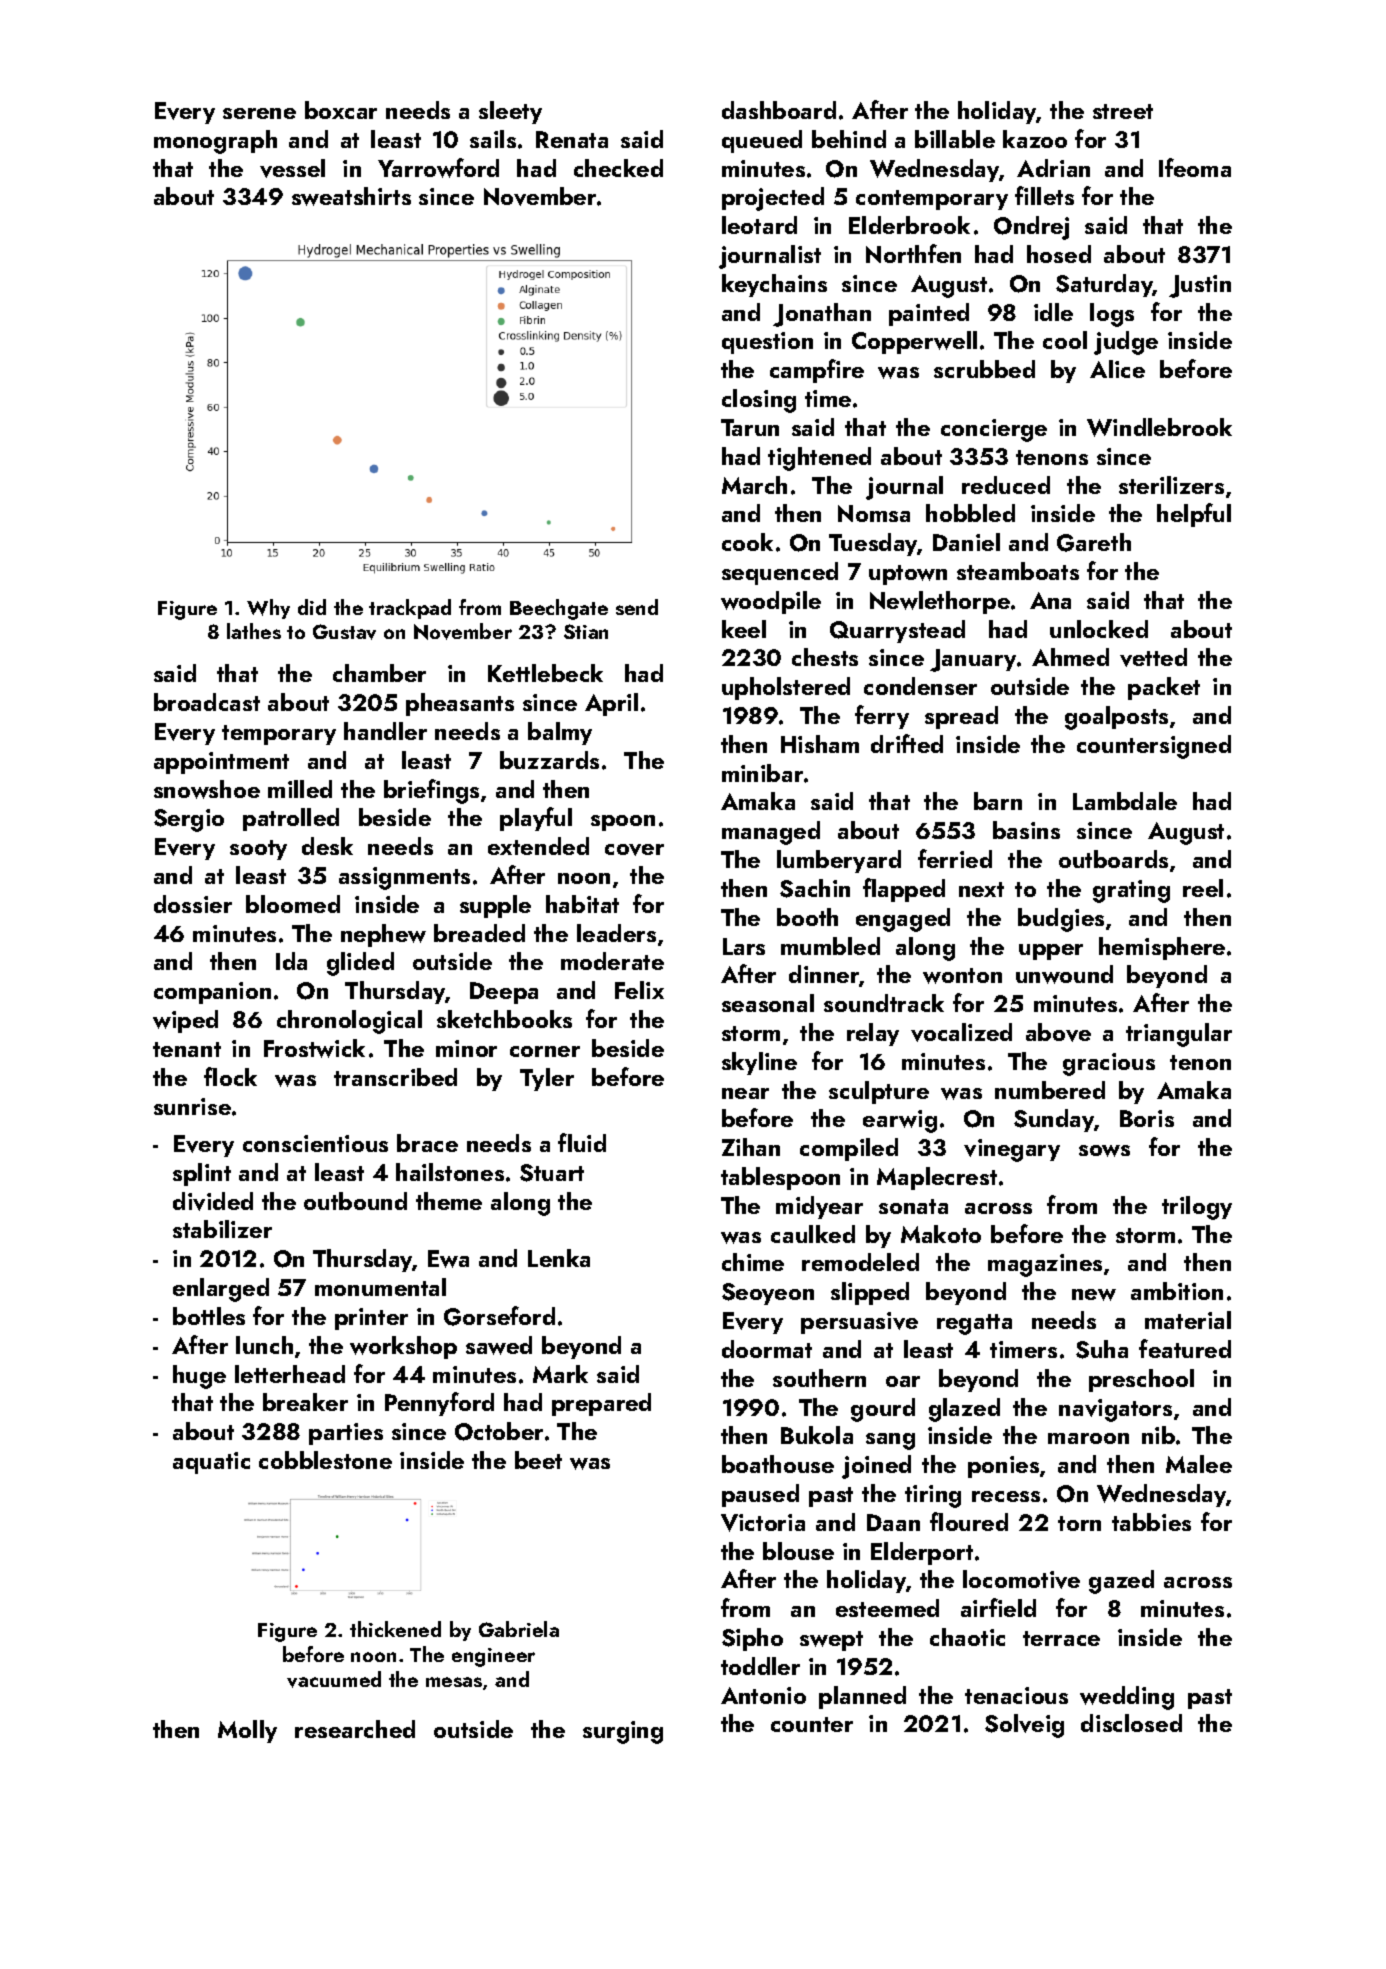  I want to click on printer, so click(371, 1319).
